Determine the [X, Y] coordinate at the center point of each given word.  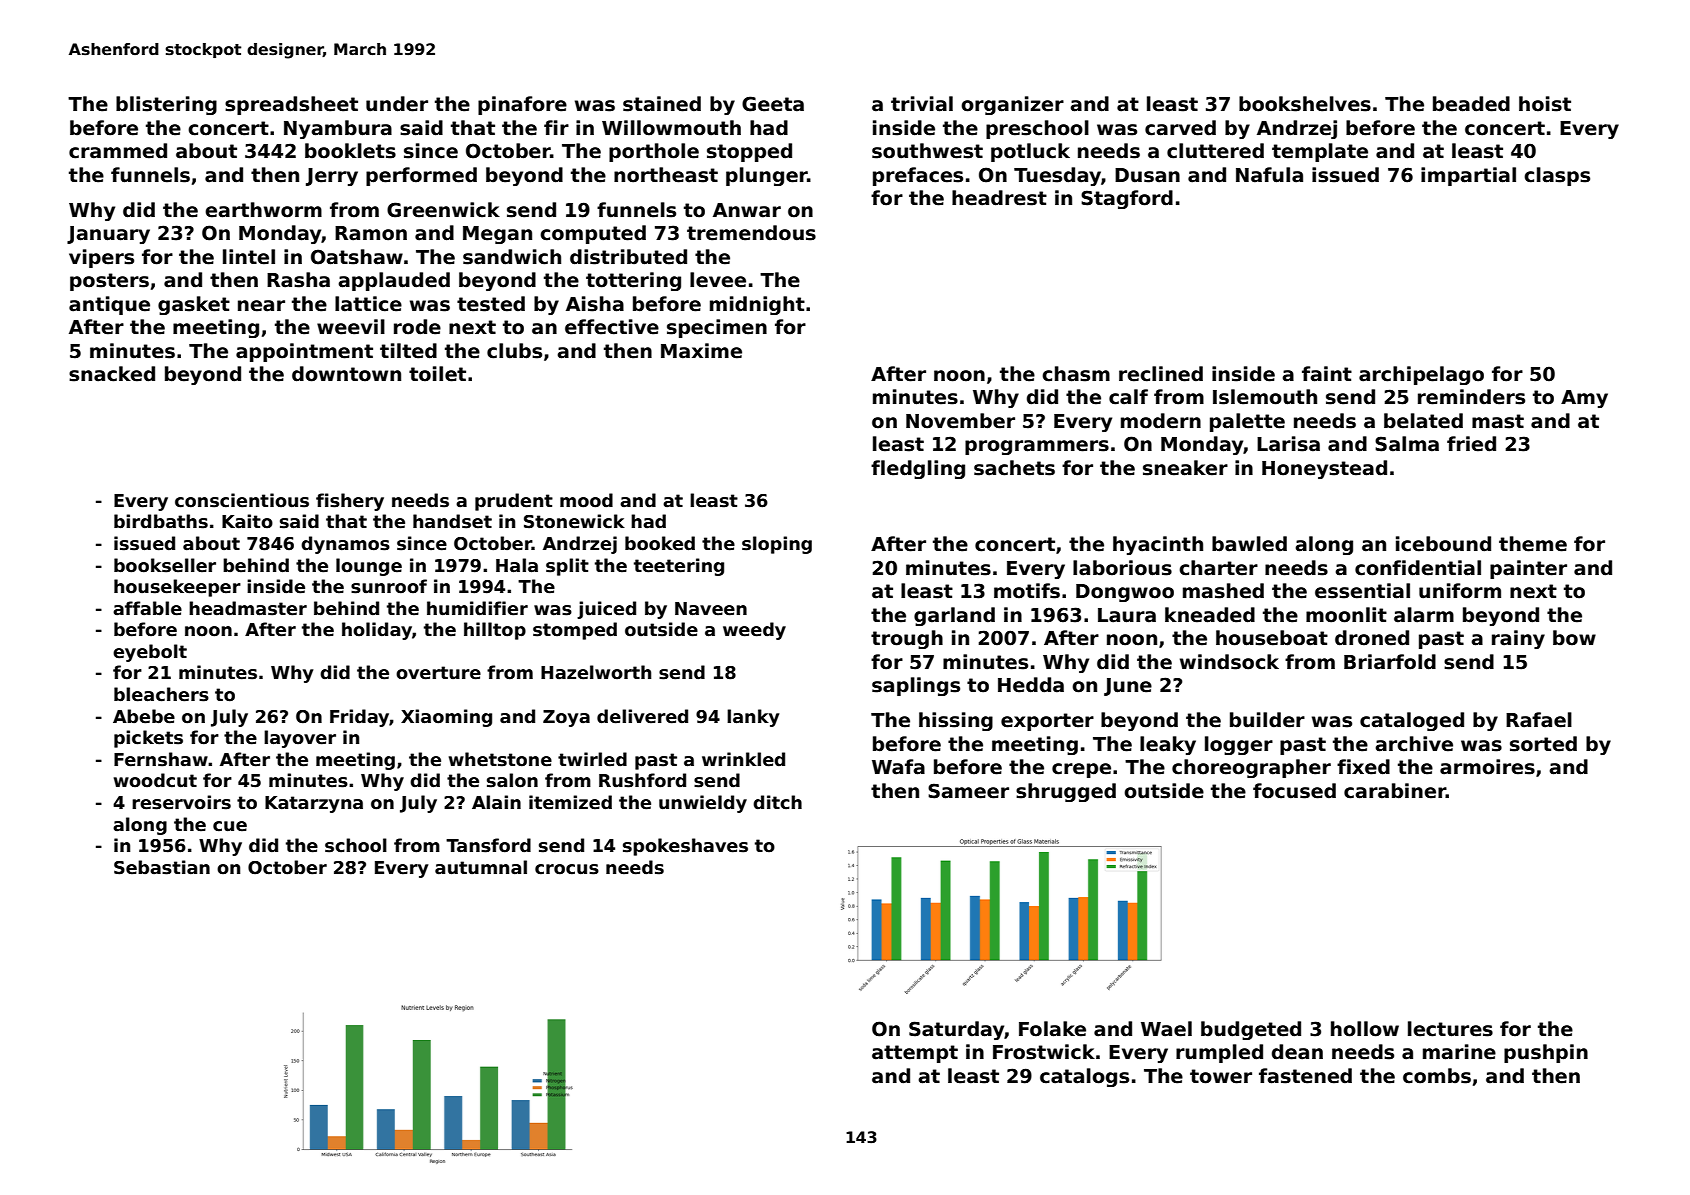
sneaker [1185, 468]
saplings [916, 686]
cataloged [1412, 721]
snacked [112, 374]
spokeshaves [685, 847]
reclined [1161, 374]
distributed [628, 257]
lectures [1450, 1029]
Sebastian [162, 867]
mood [586, 500]
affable [147, 608]
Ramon [371, 233]
